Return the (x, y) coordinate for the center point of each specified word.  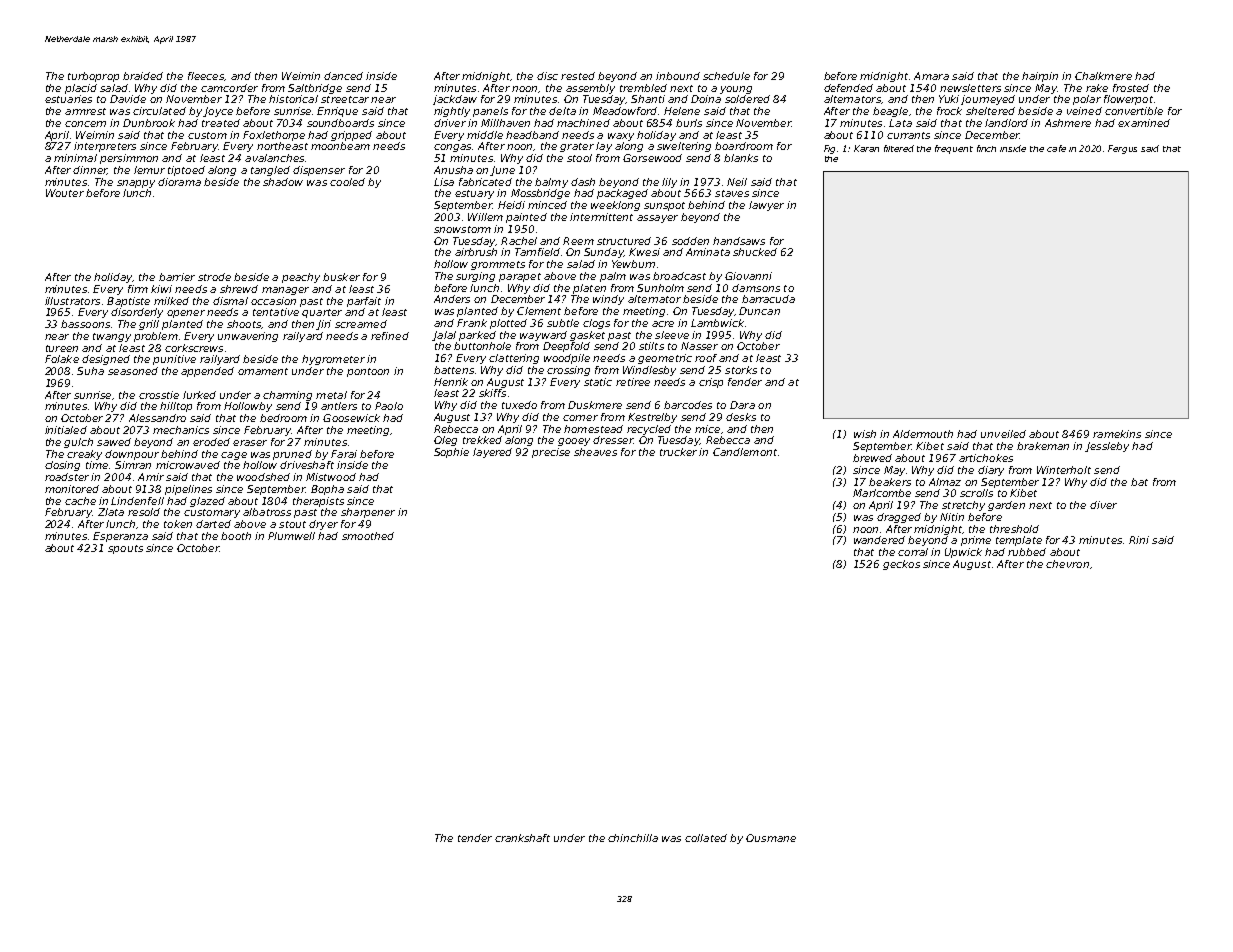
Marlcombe (882, 493)
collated (706, 838)
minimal (75, 158)
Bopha (327, 490)
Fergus (1122, 149)
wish (865, 434)
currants (908, 135)
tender (475, 838)
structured (624, 241)
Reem (578, 241)
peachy (301, 278)
